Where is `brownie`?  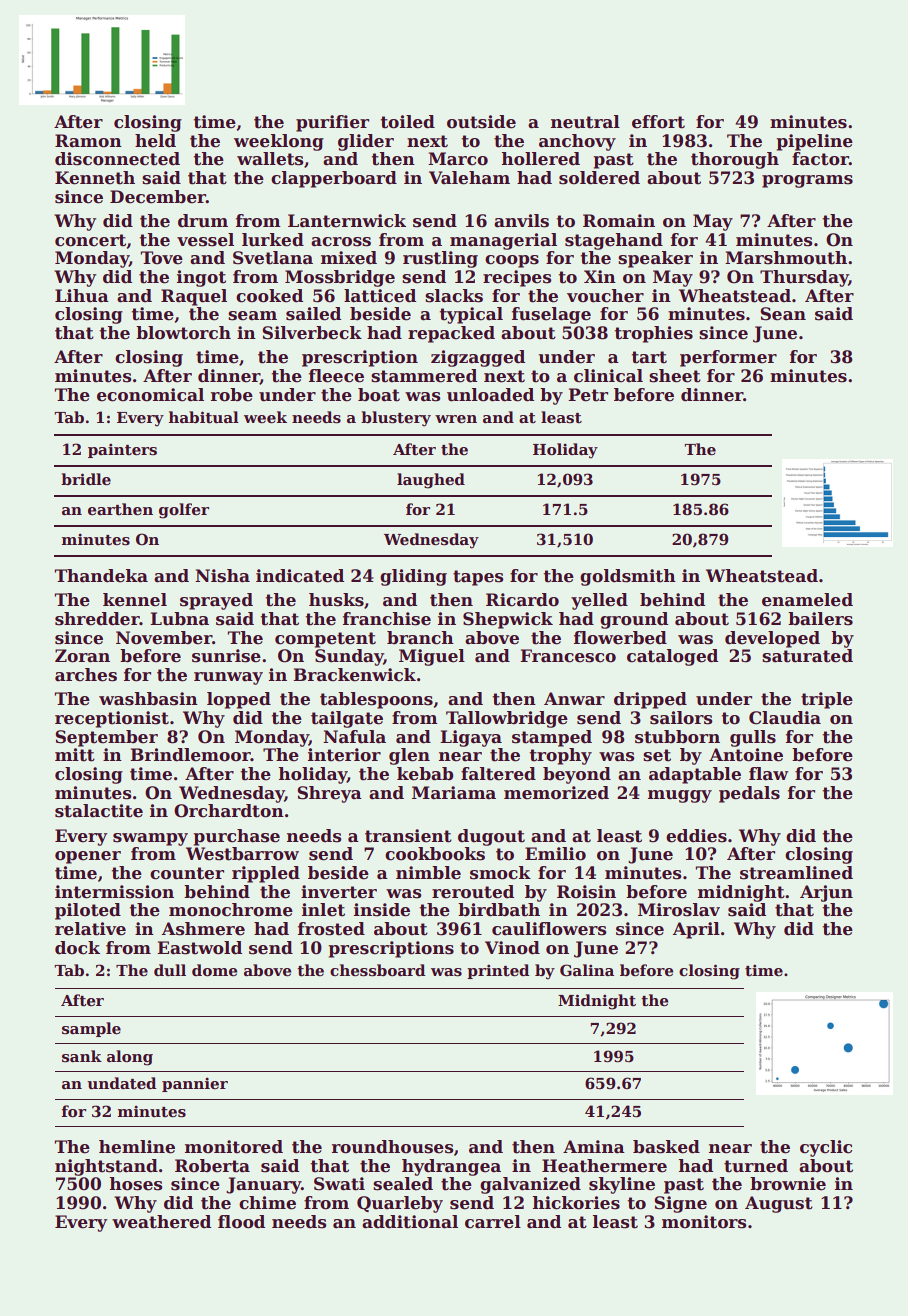
brownie is located at coordinates (788, 1184).
